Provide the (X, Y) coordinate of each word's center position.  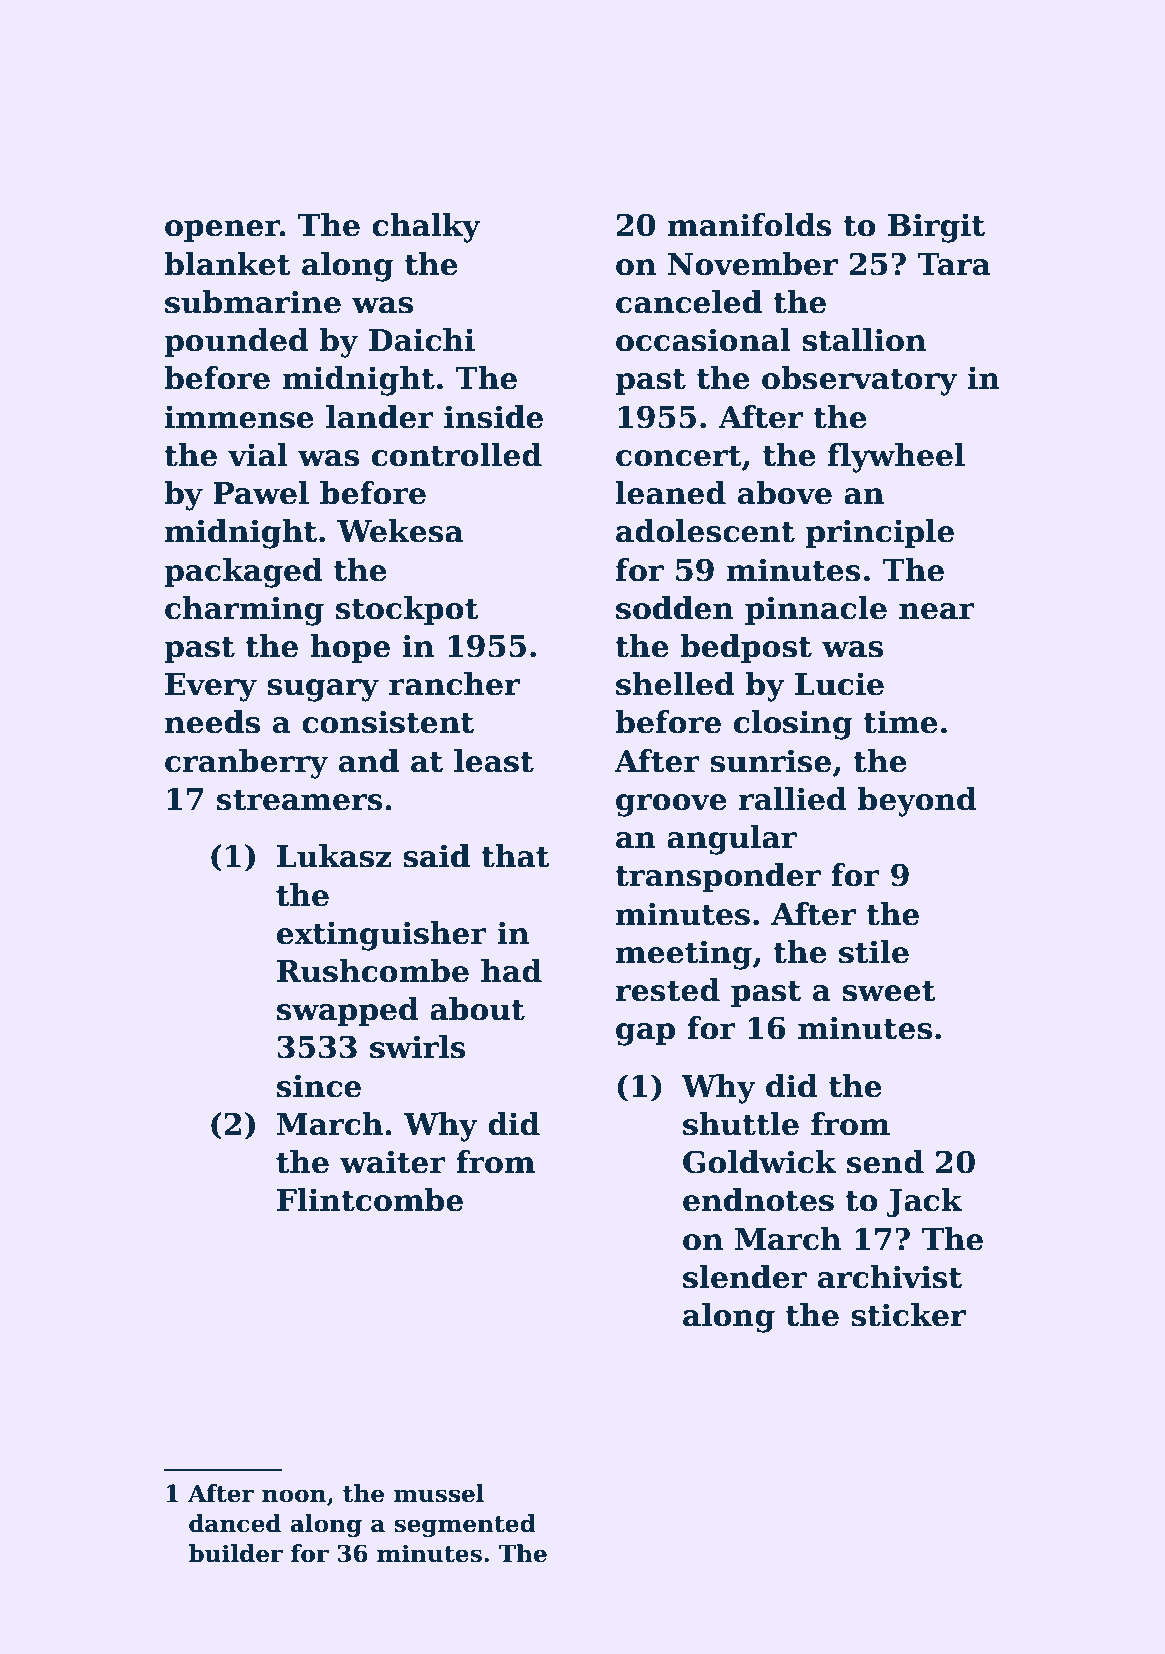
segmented (465, 1525)
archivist (890, 1277)
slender (745, 1277)
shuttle (741, 1124)
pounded (236, 342)
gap (645, 1034)
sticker (908, 1315)
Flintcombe (370, 1200)
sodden (675, 608)
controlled (457, 455)
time (900, 722)
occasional (703, 340)
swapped (348, 1011)
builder (236, 1553)
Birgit (936, 228)
